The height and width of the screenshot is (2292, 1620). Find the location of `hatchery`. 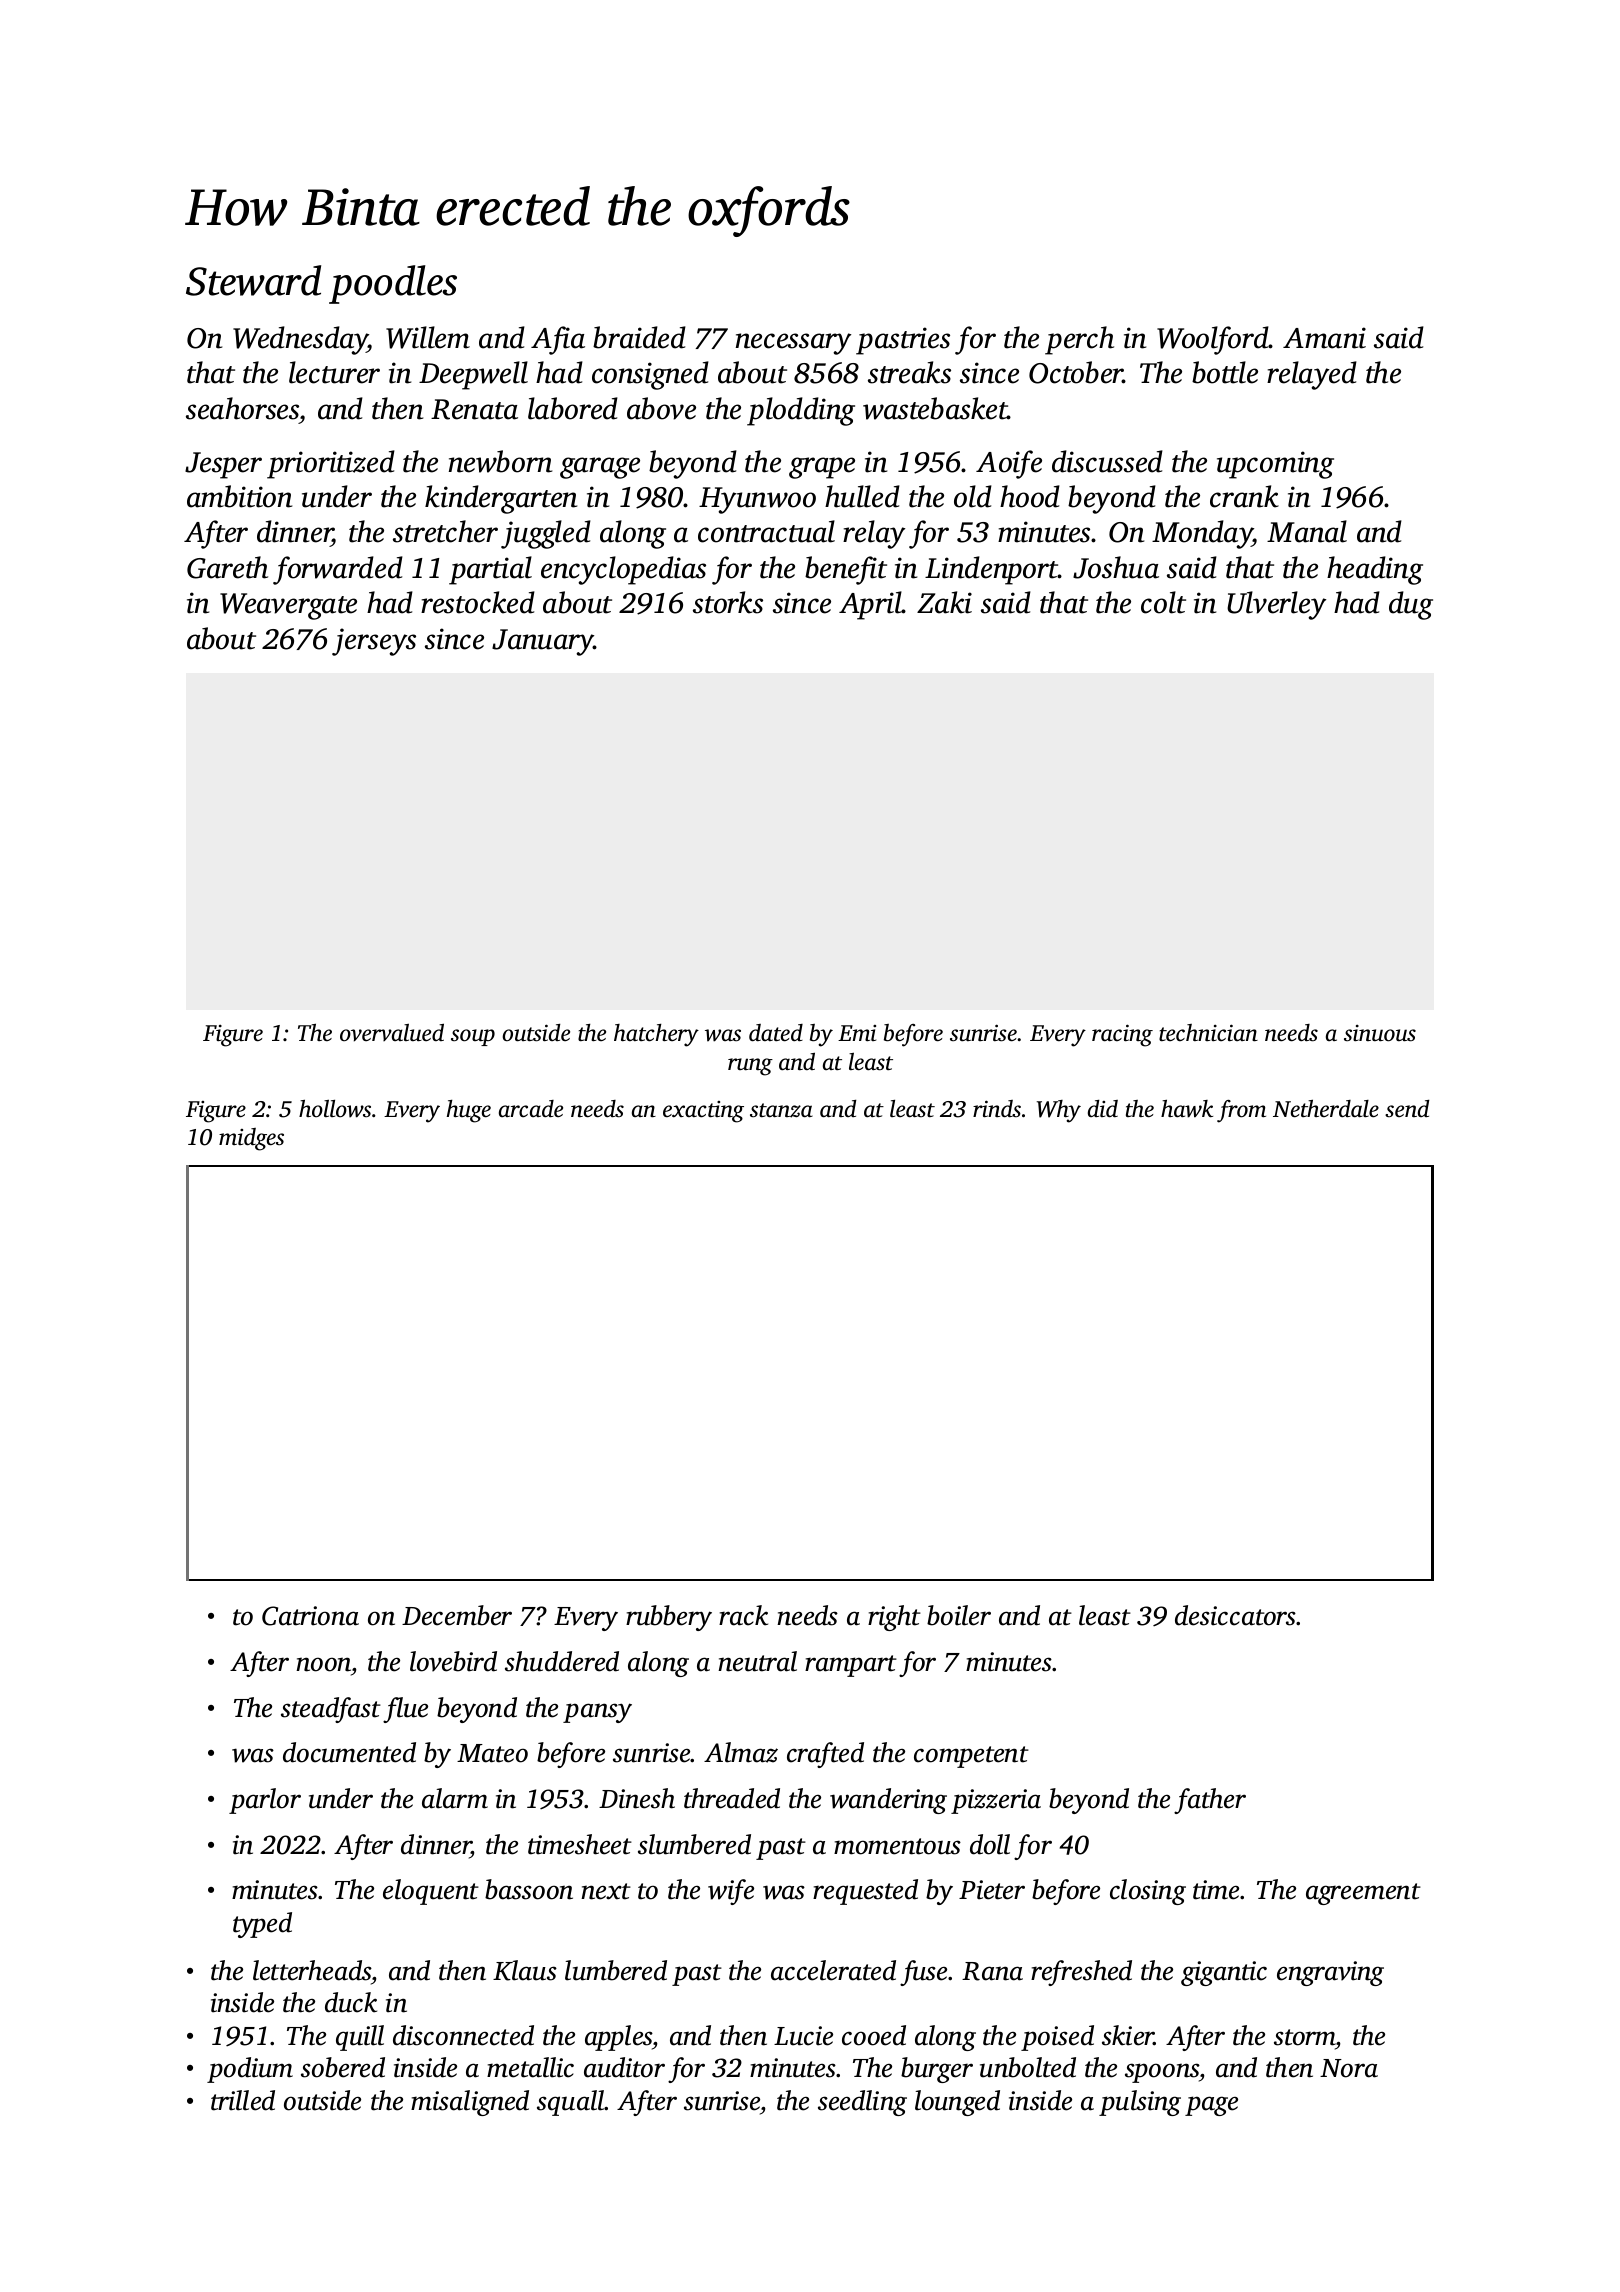

hatchery is located at coordinates (656, 1035).
